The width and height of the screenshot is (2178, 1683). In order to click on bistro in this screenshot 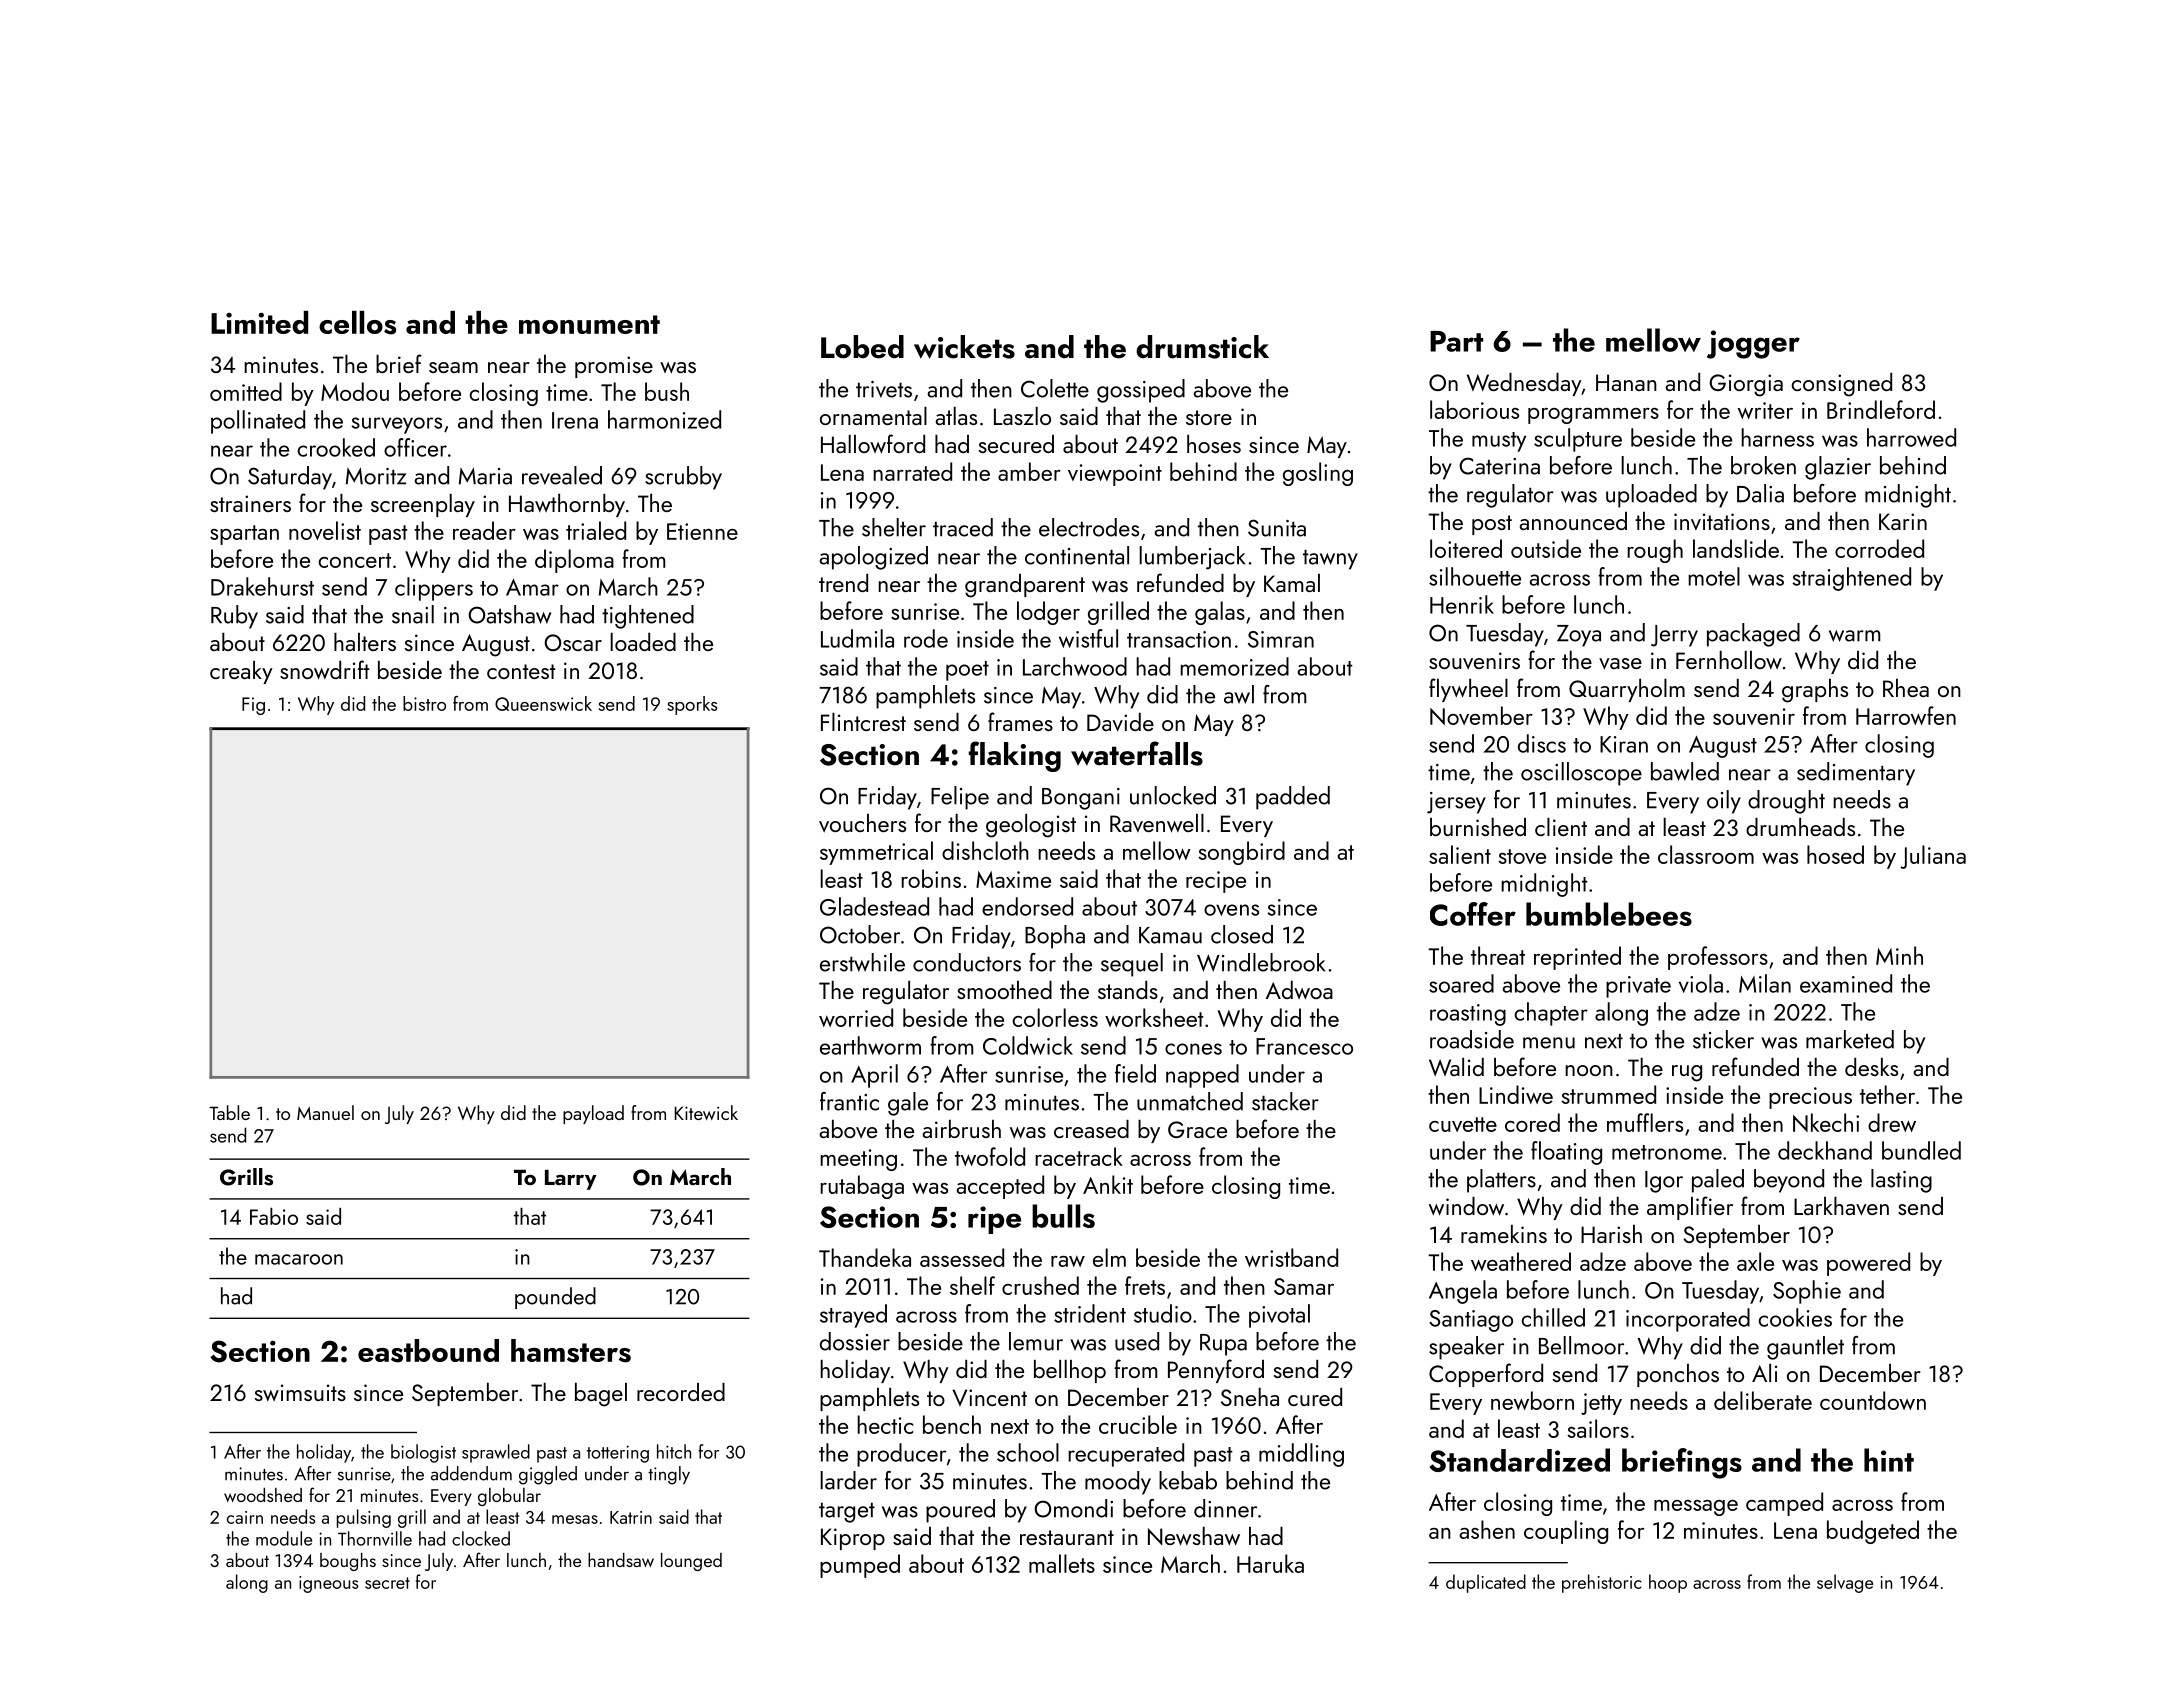, I will do `click(424, 703)`.
